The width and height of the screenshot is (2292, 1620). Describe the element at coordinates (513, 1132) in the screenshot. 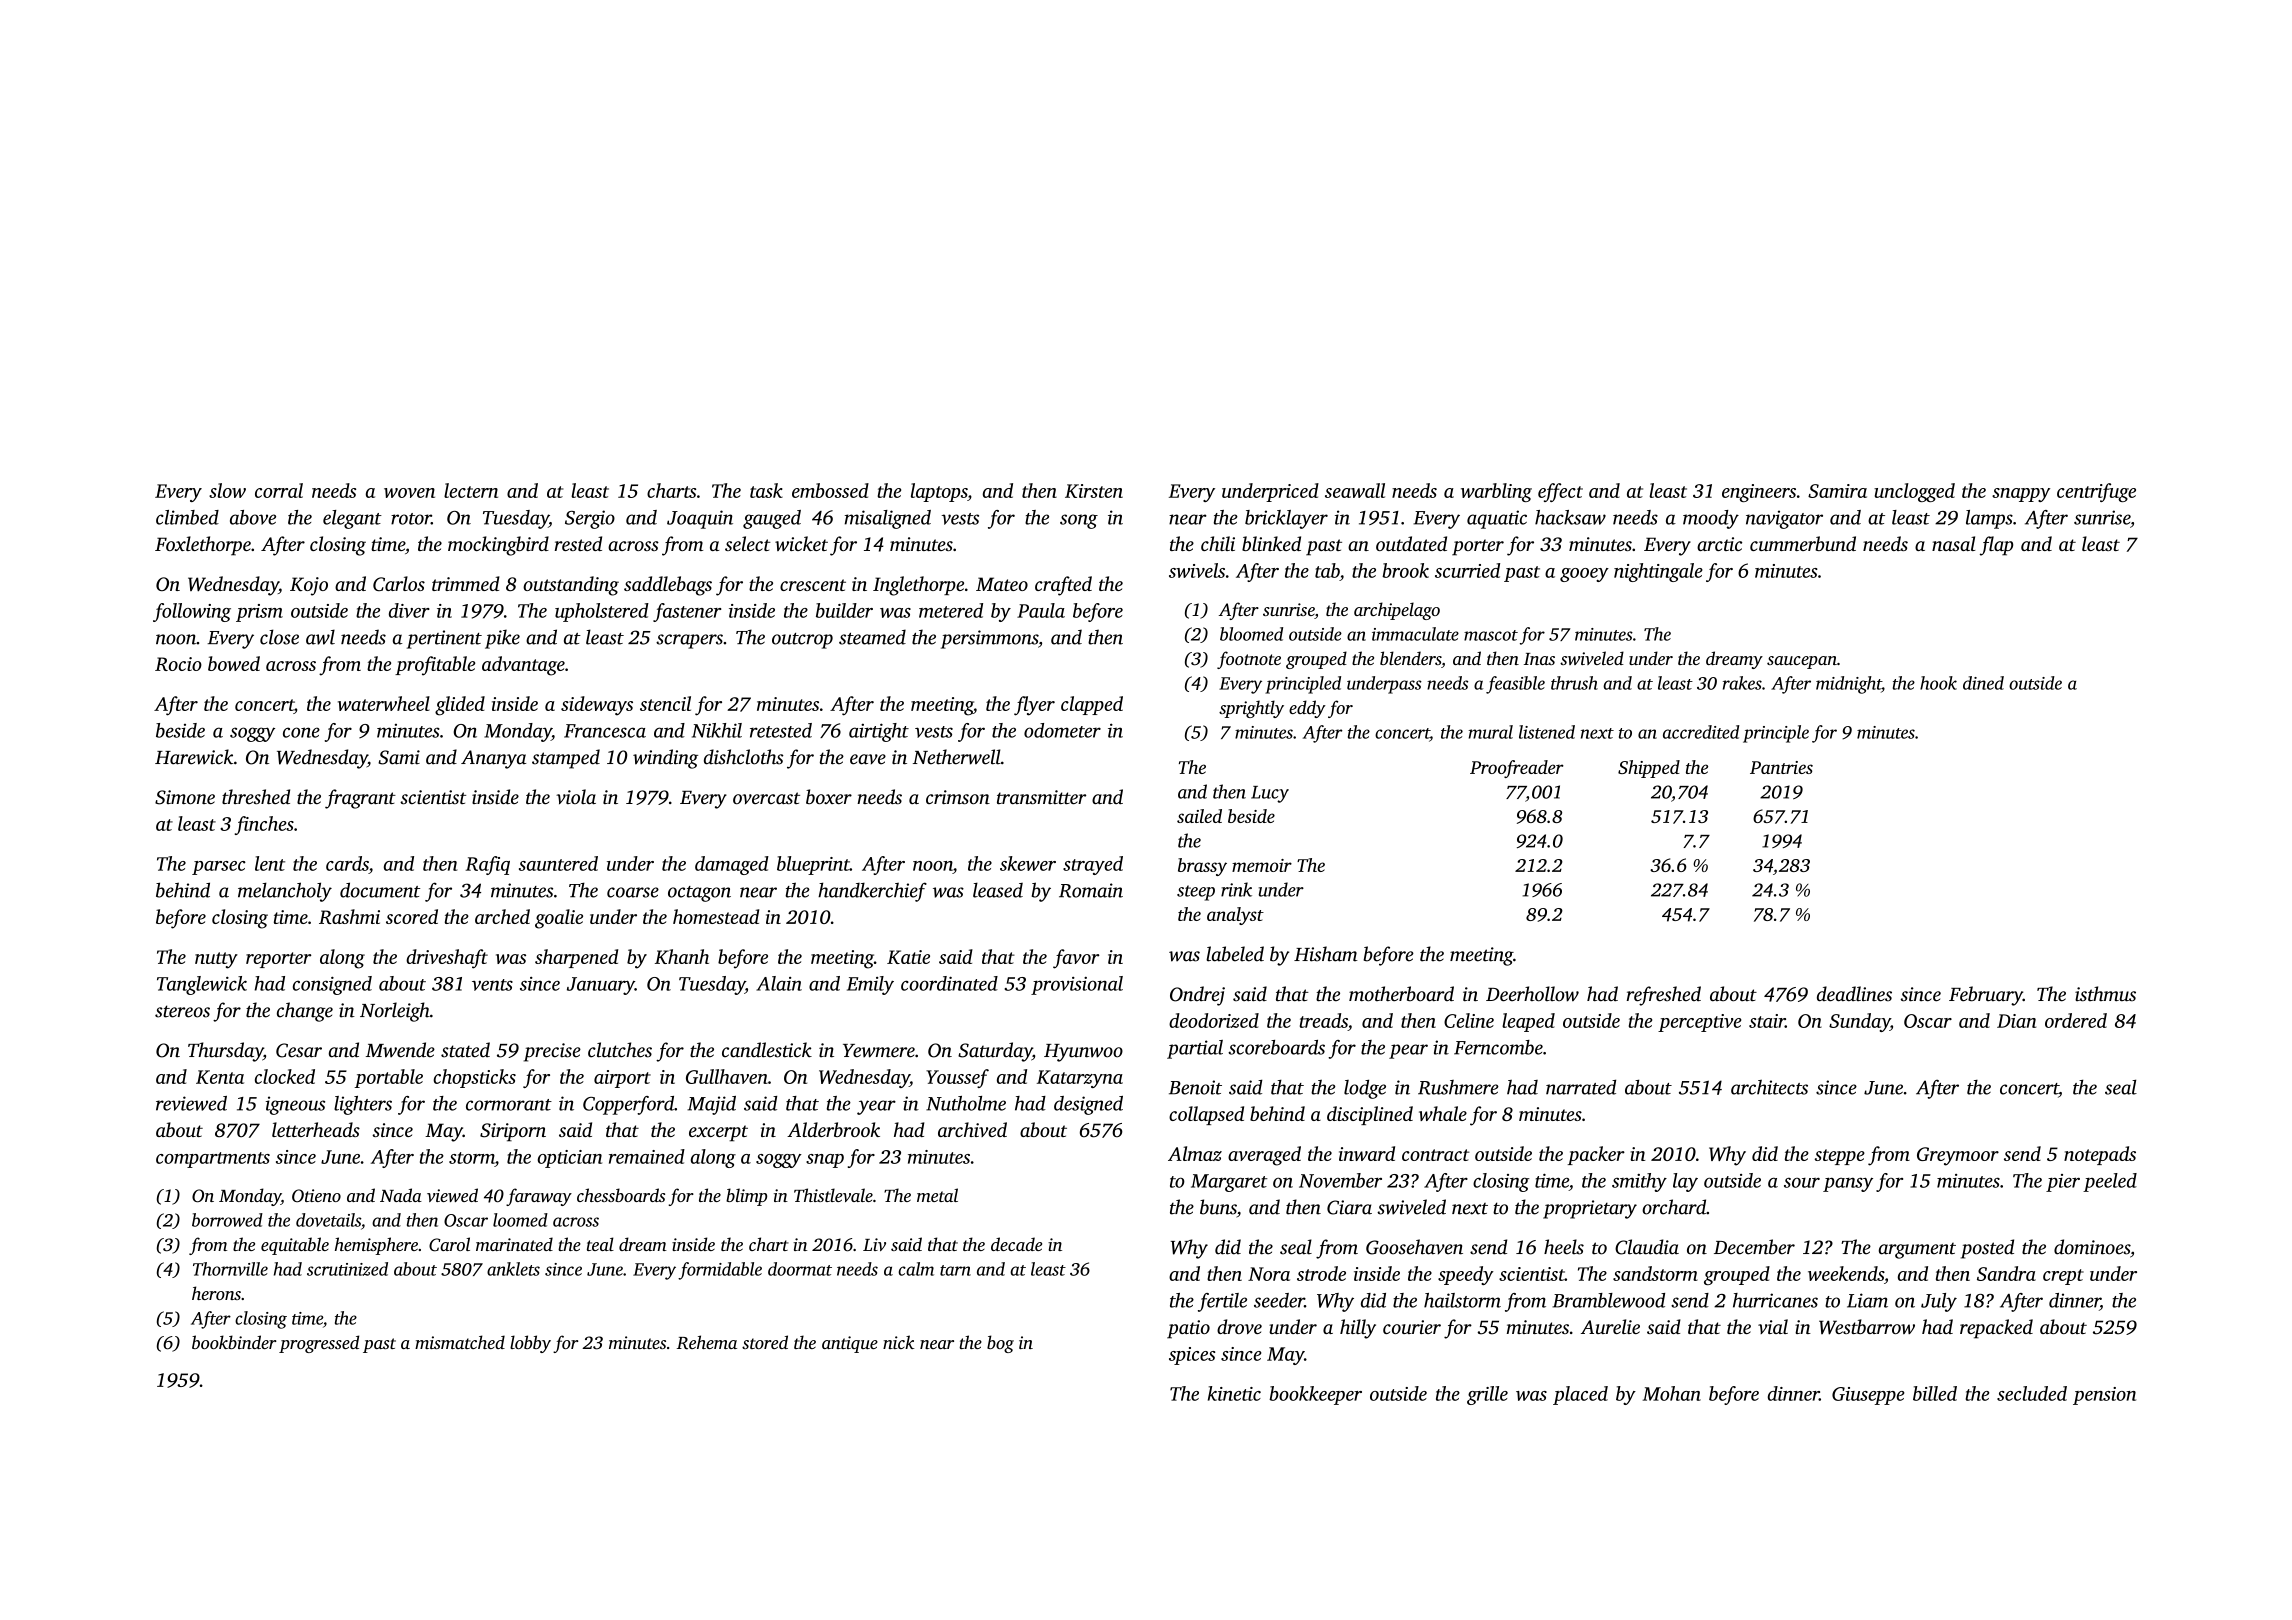

I see `Siriporn` at that location.
